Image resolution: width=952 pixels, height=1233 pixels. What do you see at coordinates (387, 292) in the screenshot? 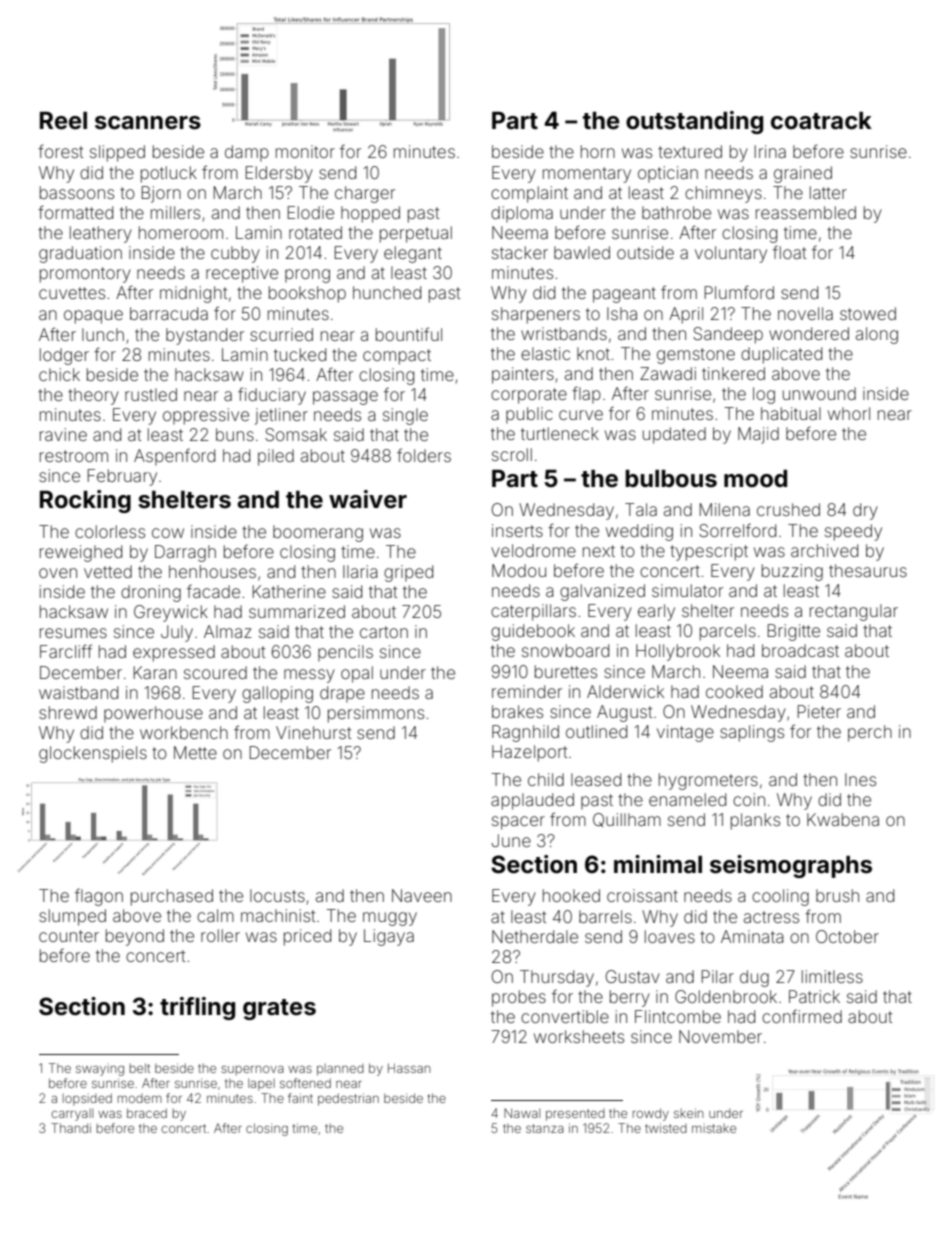
I see `hunched` at bounding box center [387, 292].
